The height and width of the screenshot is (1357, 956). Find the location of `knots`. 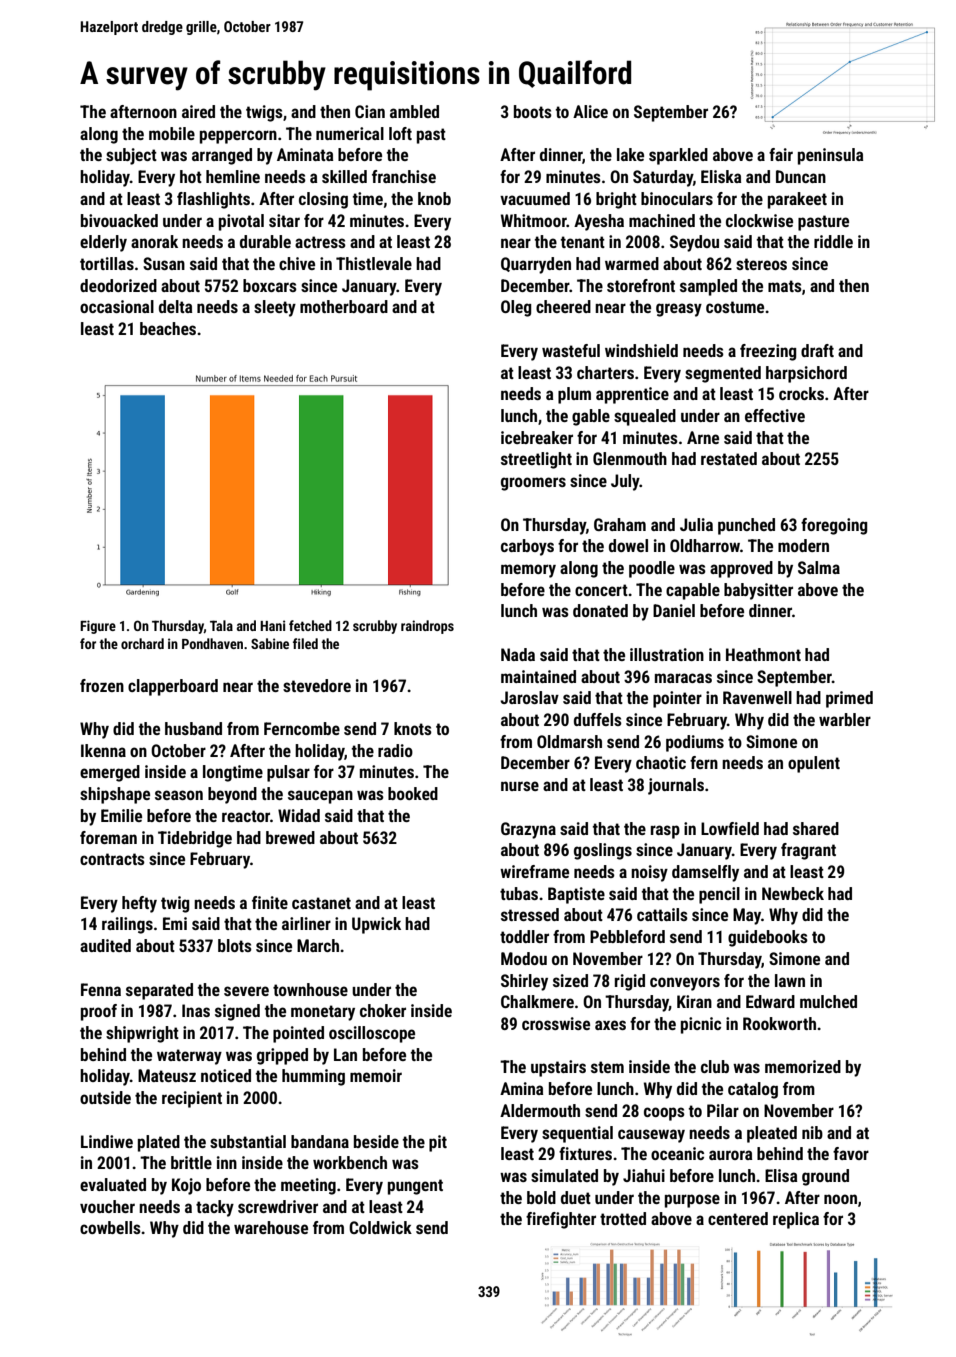

knots is located at coordinates (413, 728).
